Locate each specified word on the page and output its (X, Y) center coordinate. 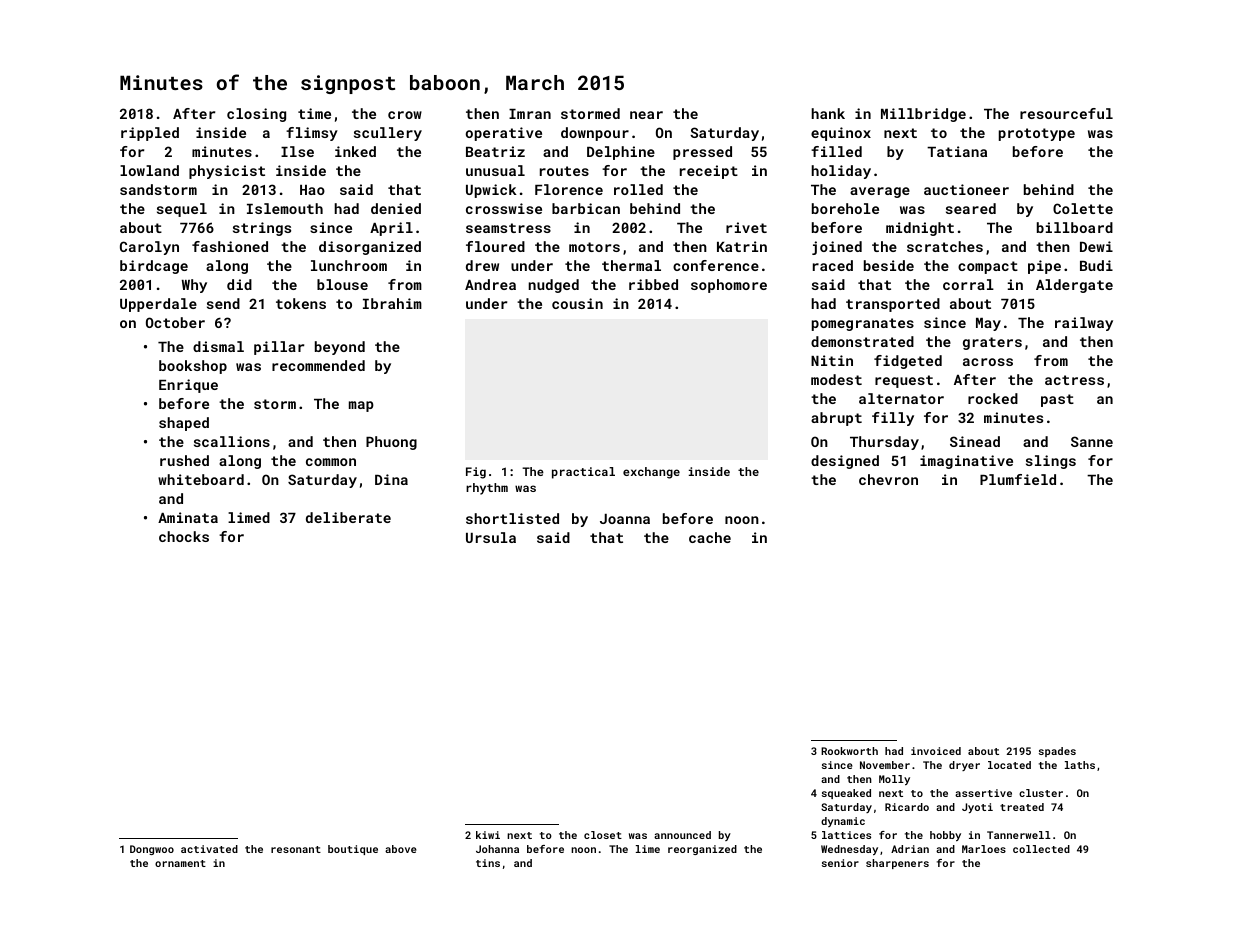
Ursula (491, 537)
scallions (232, 441)
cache (710, 537)
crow (405, 115)
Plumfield (1018, 479)
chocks (184, 536)
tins (488, 863)
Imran (530, 114)
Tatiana (957, 151)
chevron (888, 479)
